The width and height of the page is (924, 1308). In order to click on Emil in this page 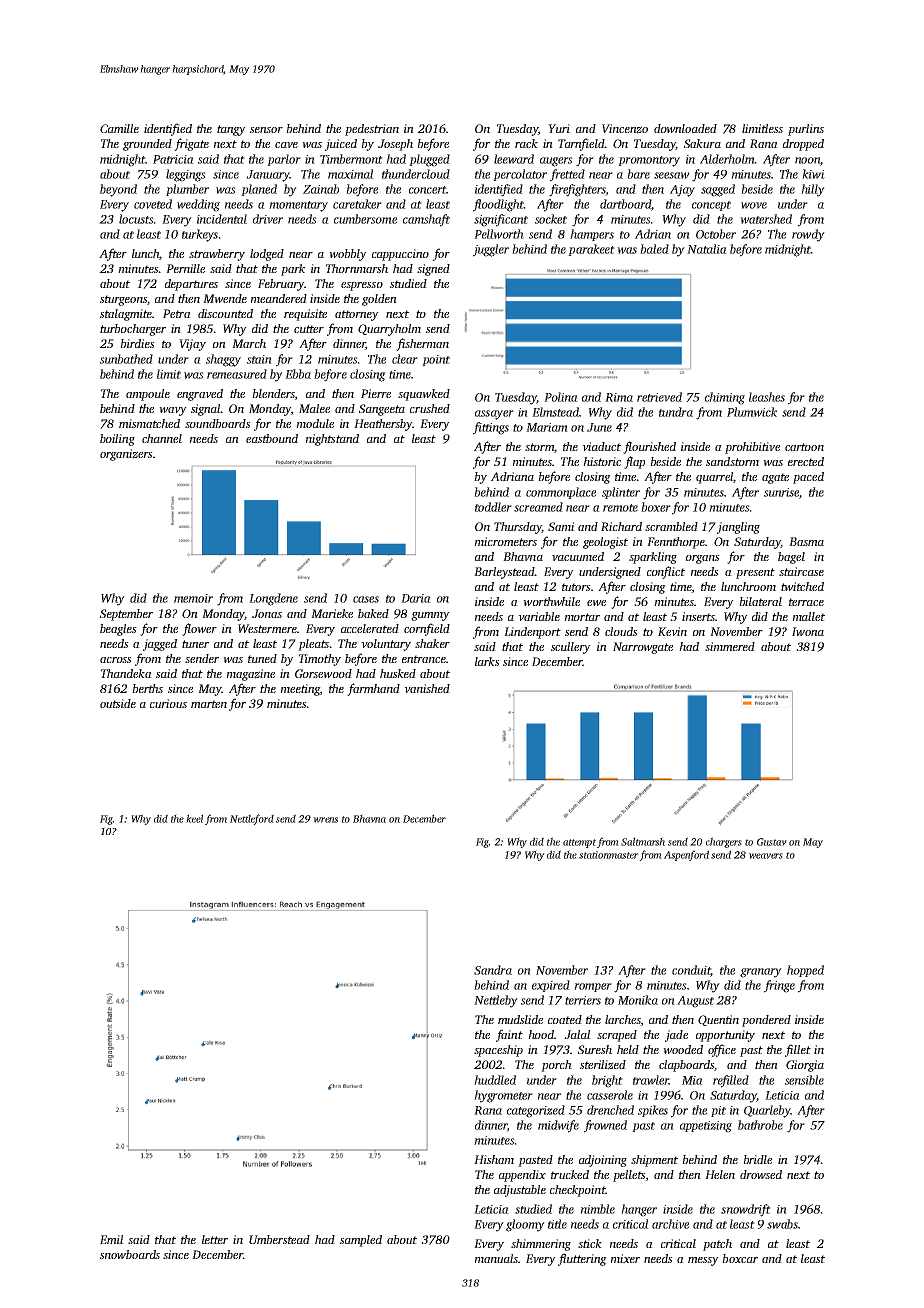, I will do `click(112, 1239)`.
